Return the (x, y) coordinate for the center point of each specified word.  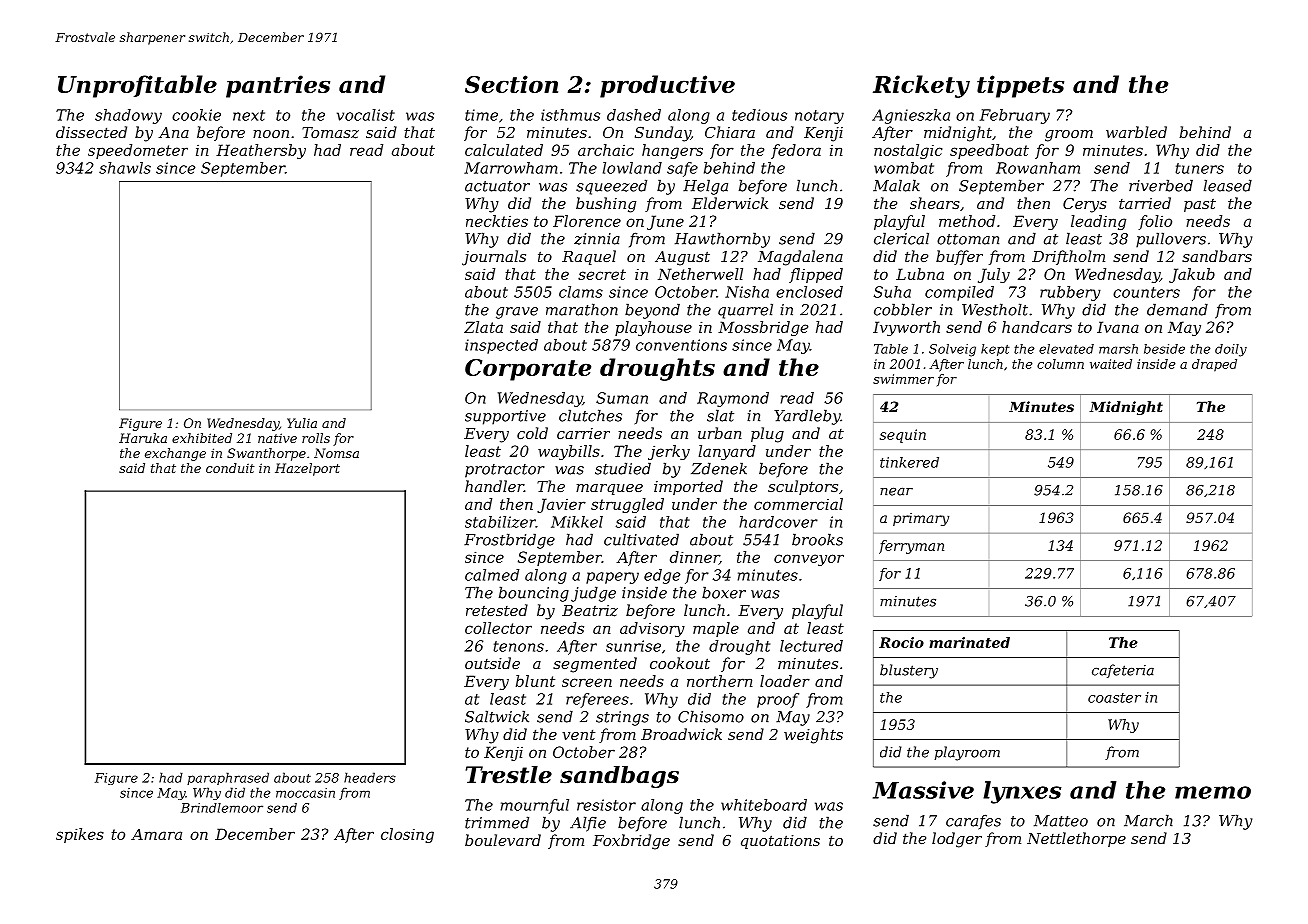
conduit (230, 468)
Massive (923, 790)
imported (688, 487)
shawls (125, 168)
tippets (1020, 86)
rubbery (1070, 293)
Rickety (921, 86)
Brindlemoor (222, 808)
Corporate (528, 370)
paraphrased (228, 778)
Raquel (589, 257)
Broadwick (681, 734)
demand (1177, 309)
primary (921, 519)
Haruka (143, 438)
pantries (278, 86)
